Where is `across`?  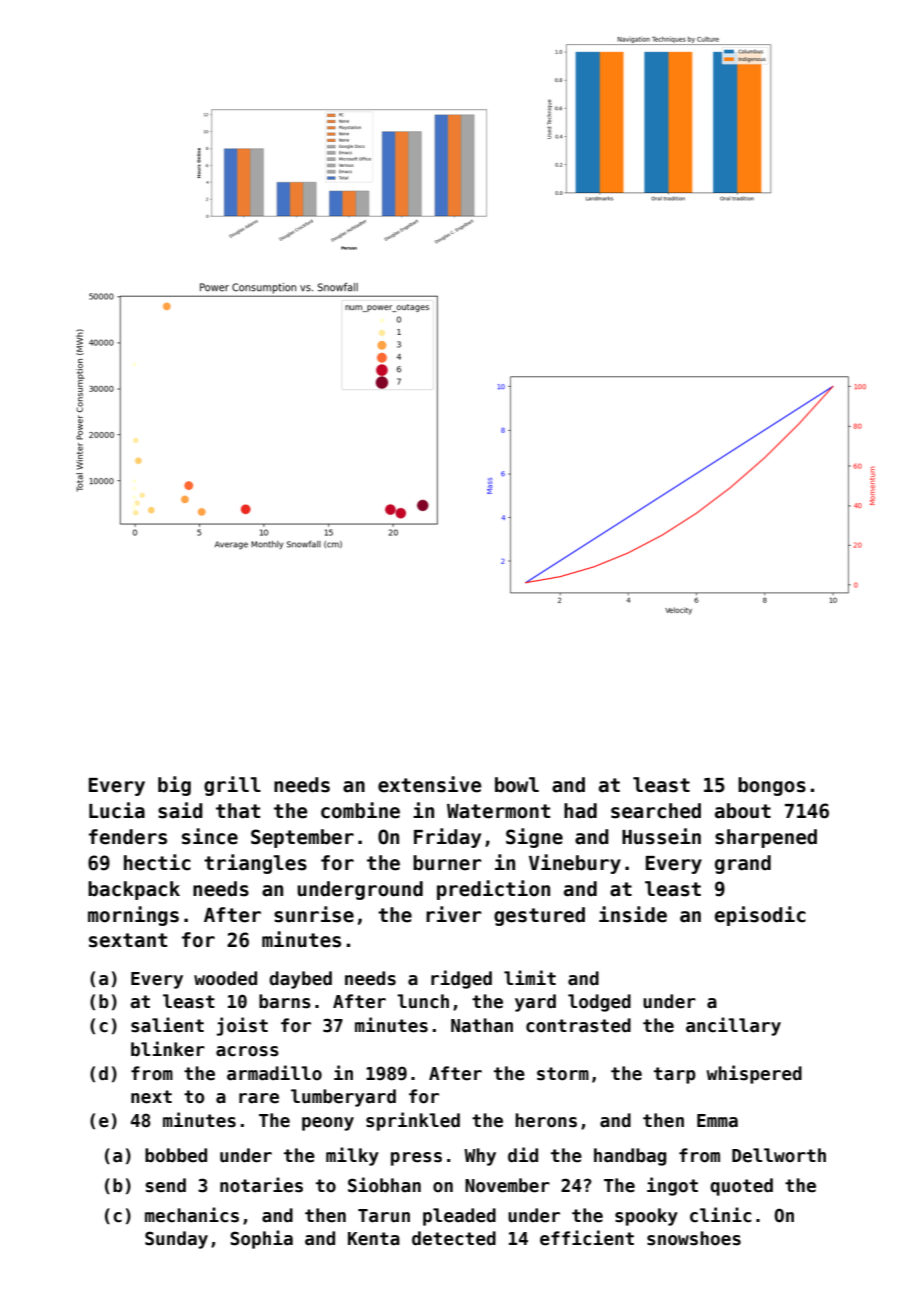 across is located at coordinates (247, 1051).
